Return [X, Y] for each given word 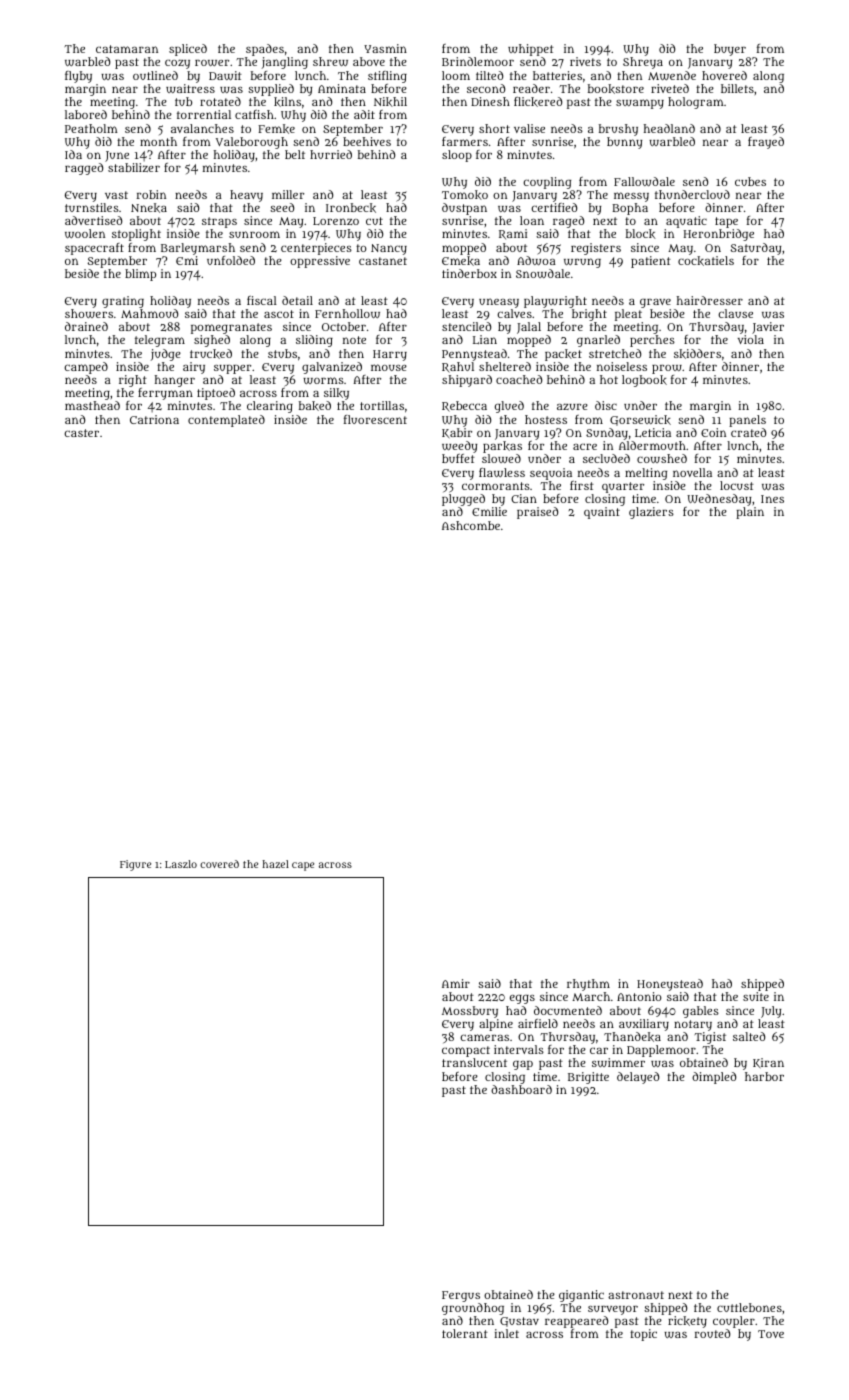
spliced [188, 50]
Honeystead [670, 985]
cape [303, 866]
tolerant [465, 1333]
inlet [506, 1333]
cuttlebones [749, 1307]
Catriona [154, 419]
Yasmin [385, 48]
